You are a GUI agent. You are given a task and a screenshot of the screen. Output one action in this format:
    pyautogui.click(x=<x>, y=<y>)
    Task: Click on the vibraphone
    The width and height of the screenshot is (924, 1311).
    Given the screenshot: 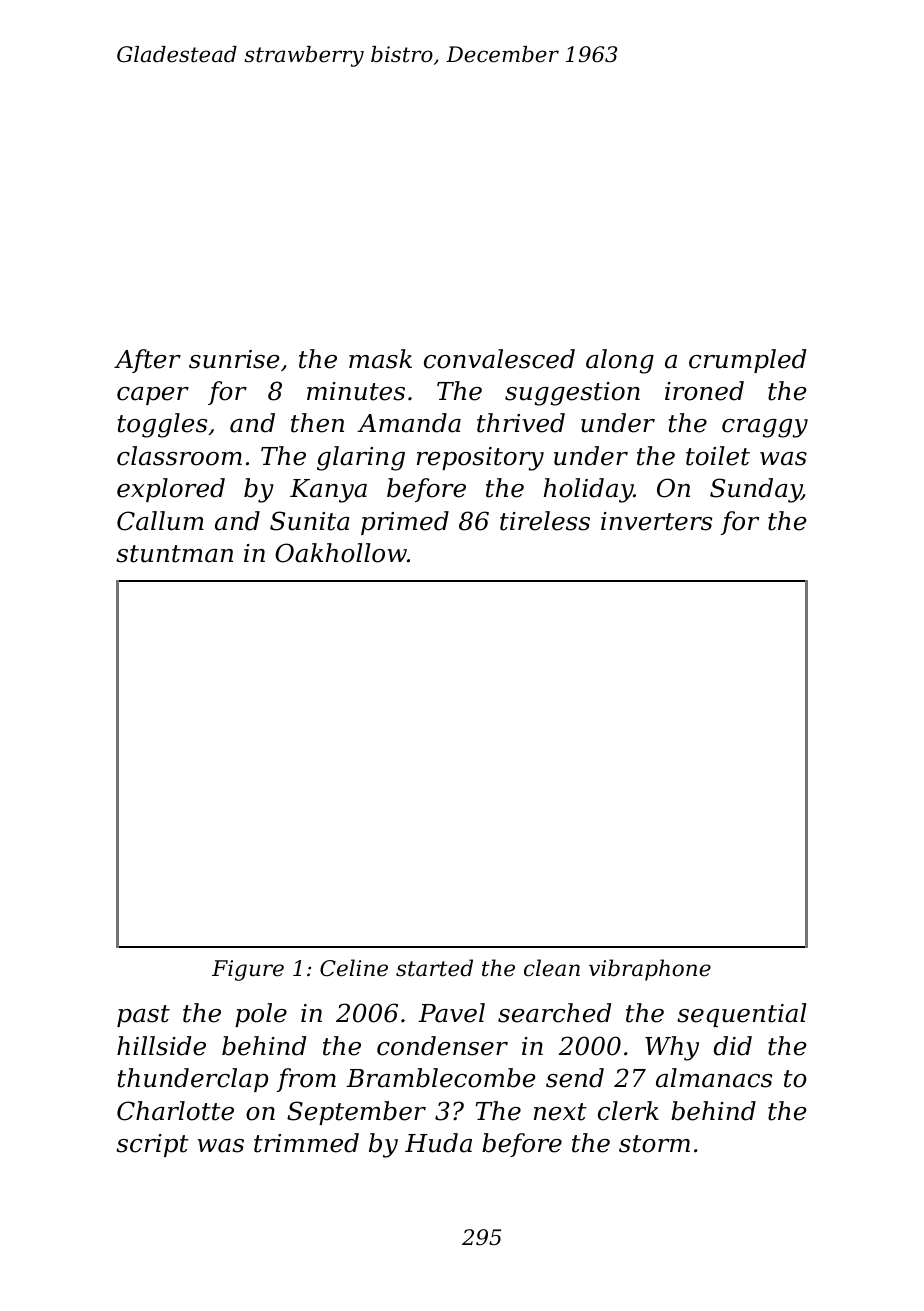 What is the action you would take?
    pyautogui.click(x=650, y=970)
